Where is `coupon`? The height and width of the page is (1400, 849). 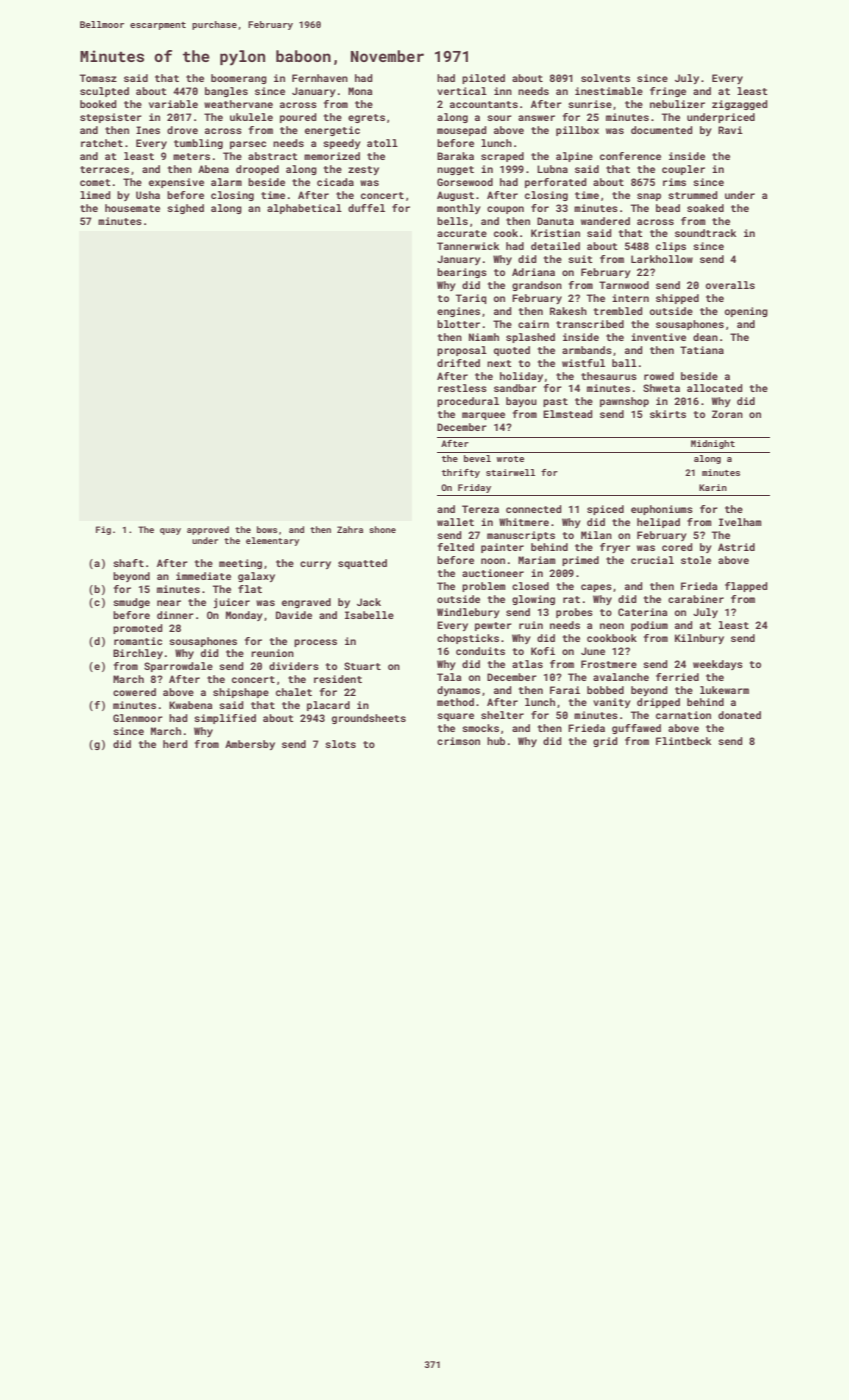 coupon is located at coordinates (505, 210).
